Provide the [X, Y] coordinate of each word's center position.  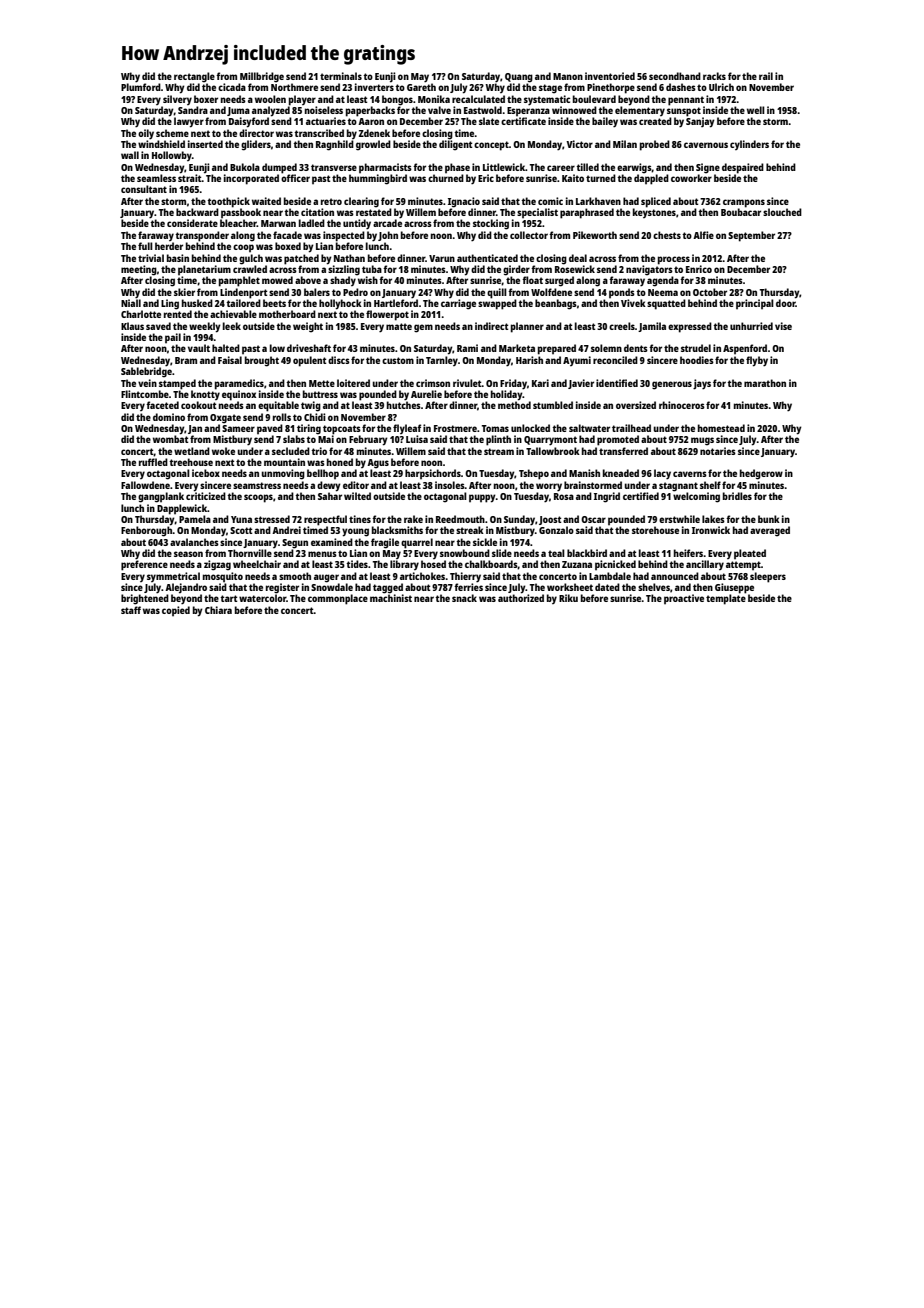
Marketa [517, 348]
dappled [651, 179]
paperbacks [370, 111]
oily [146, 134]
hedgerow [761, 474]
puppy [482, 498]
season [188, 554]
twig [311, 406]
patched [301, 259]
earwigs [634, 168]
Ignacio [464, 202]
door [786, 303]
